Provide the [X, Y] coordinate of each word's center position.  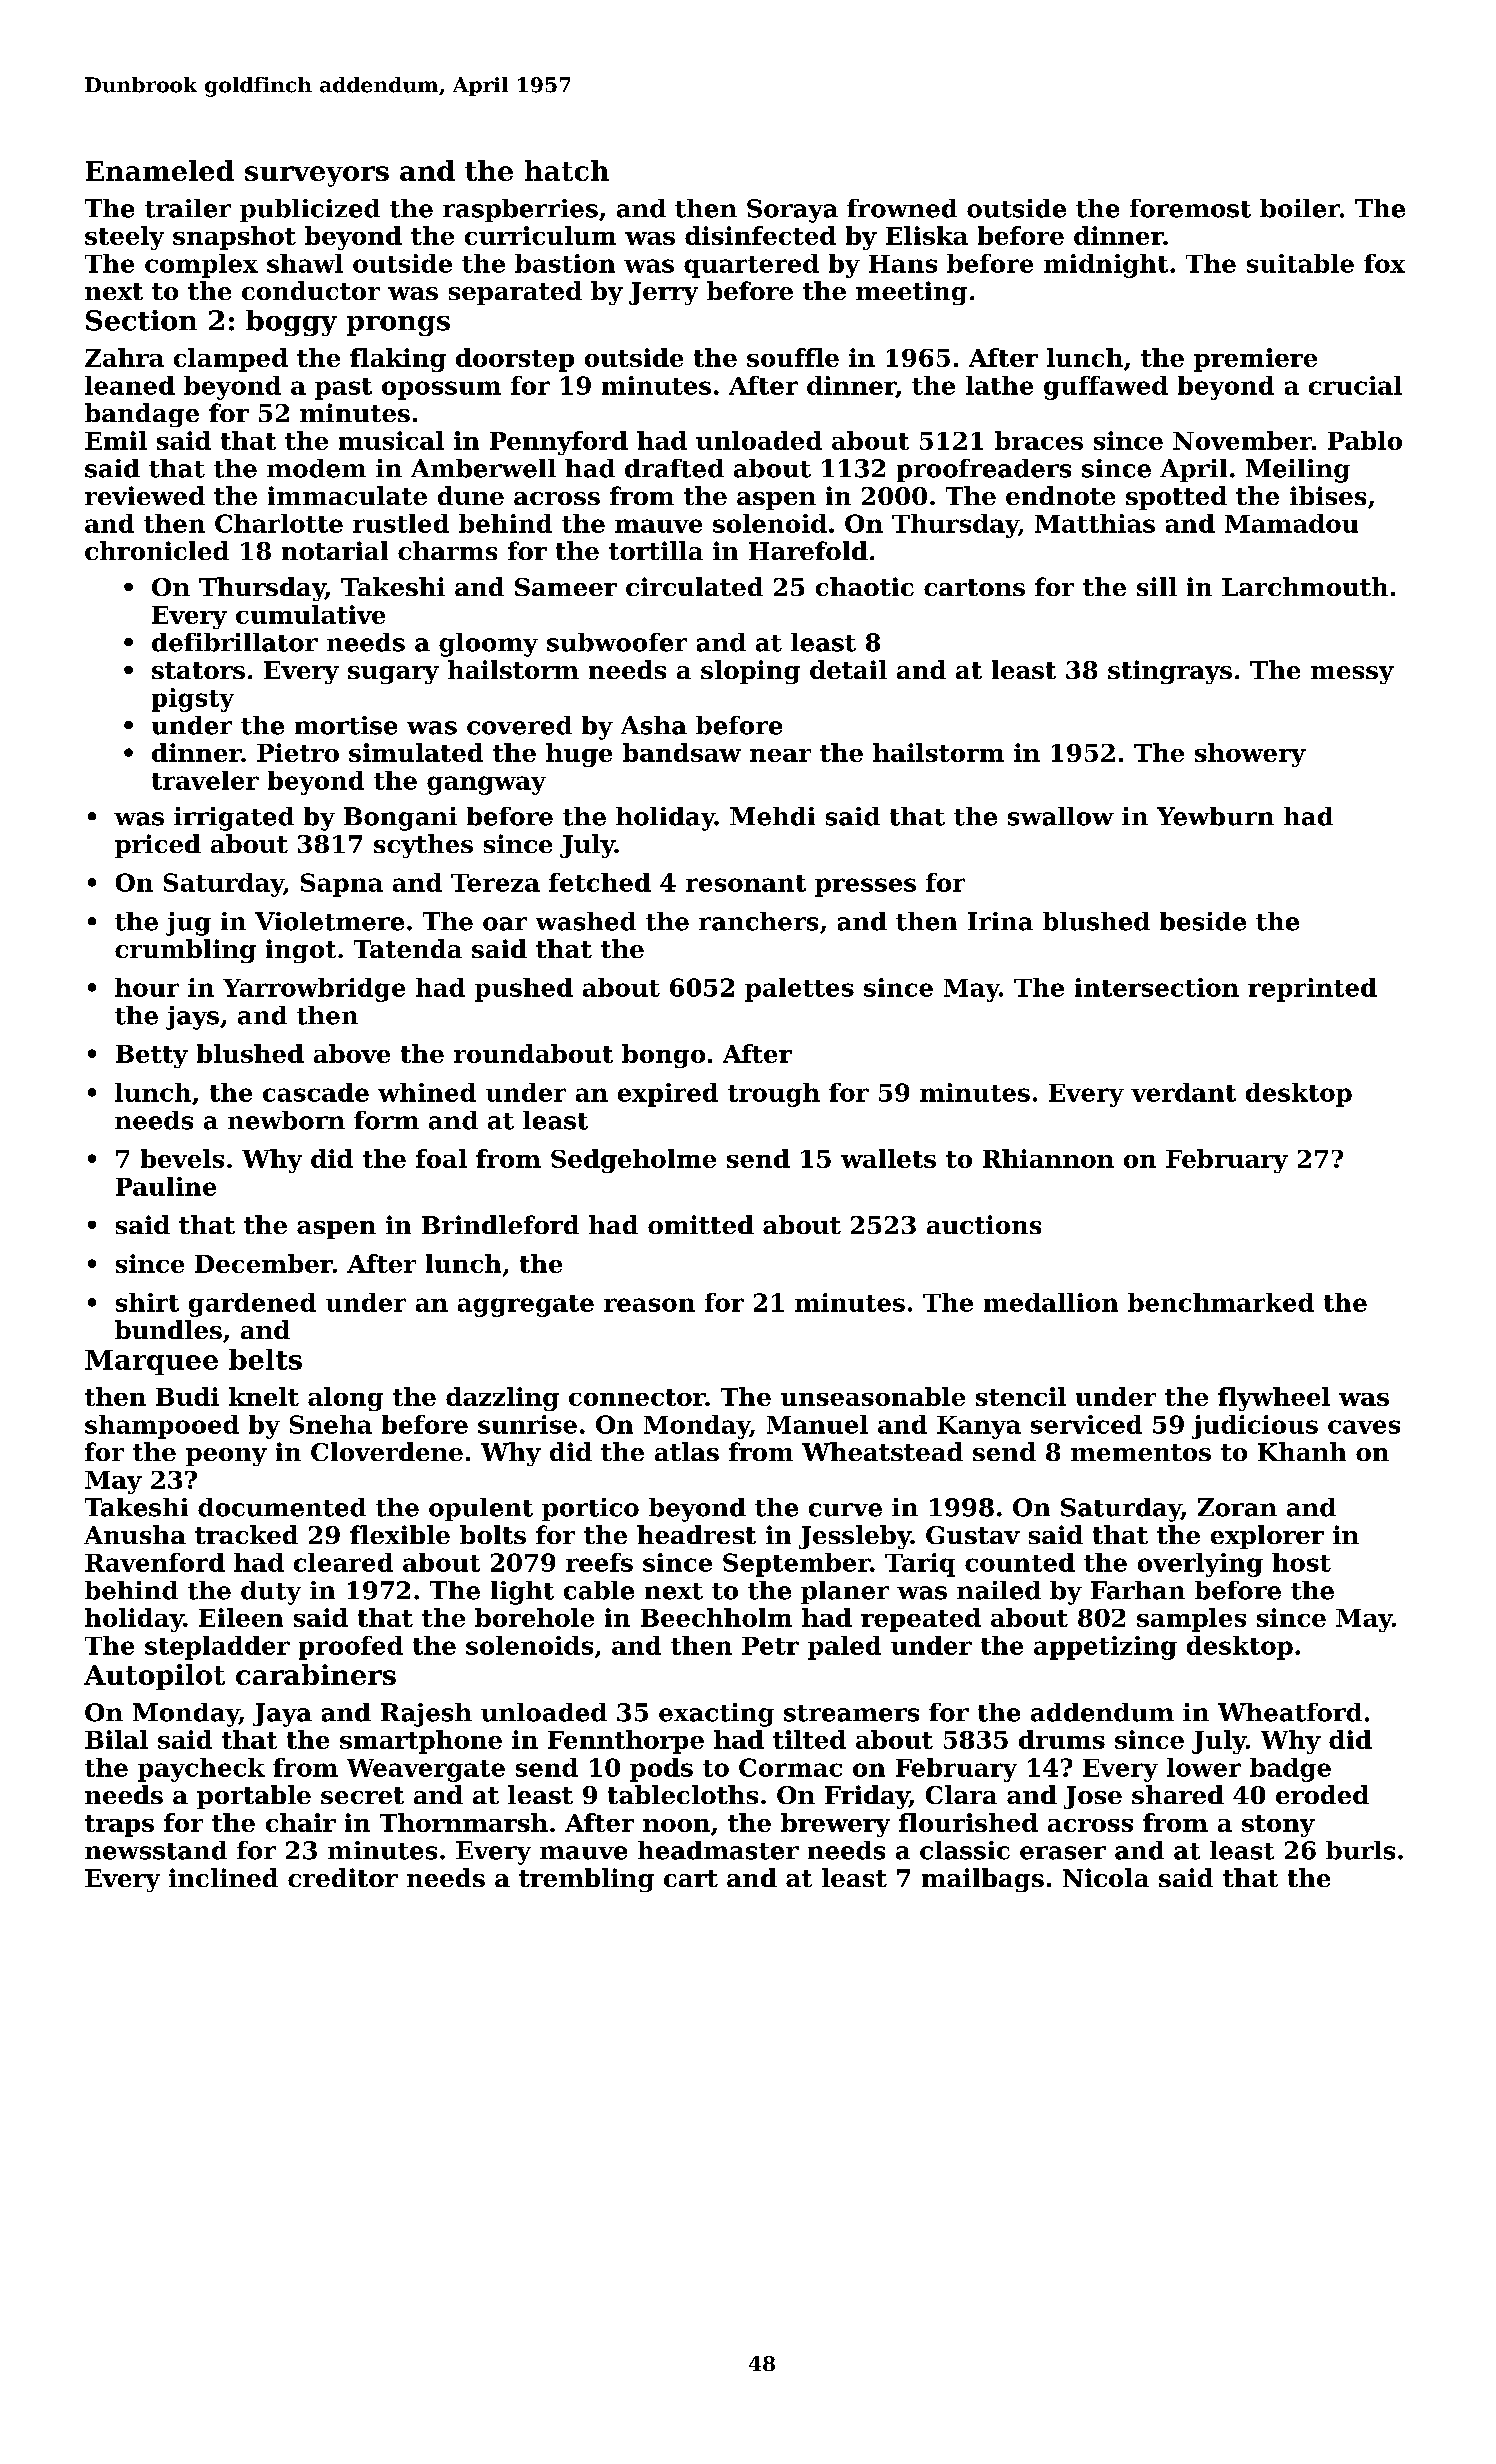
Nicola [1106, 1877]
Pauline [166, 1186]
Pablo [1365, 440]
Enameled [160, 170]
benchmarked [1221, 1302]
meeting [911, 293]
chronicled [157, 550]
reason [649, 1305]
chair [301, 1822]
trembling [586, 1880]
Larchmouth [1305, 586]
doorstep [515, 360]
